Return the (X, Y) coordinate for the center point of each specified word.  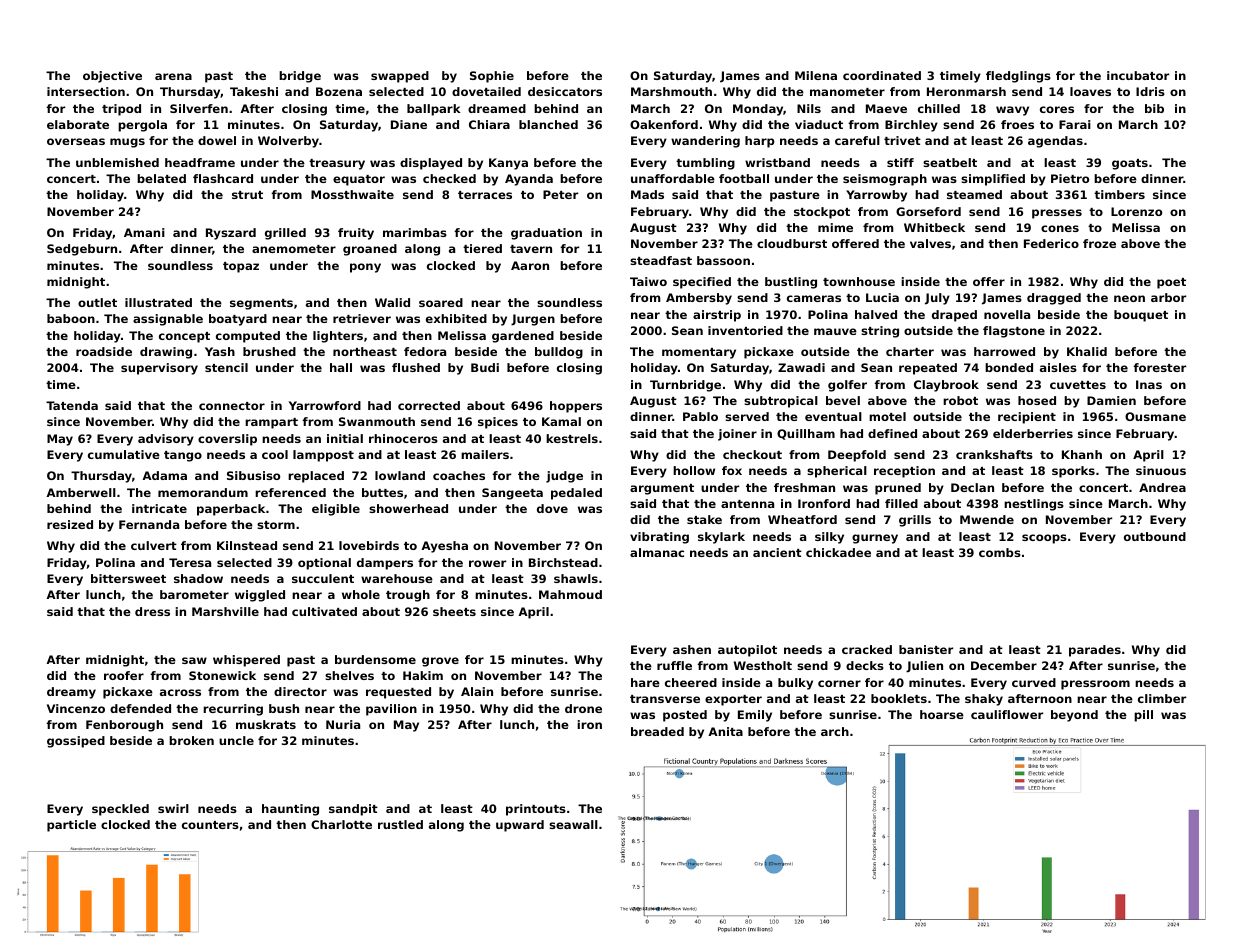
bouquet (1141, 316)
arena (173, 76)
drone (583, 708)
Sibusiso (253, 475)
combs (1000, 552)
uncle (236, 740)
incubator (1138, 75)
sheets (454, 611)
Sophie (492, 77)
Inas (1149, 384)
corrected (429, 405)
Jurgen (533, 320)
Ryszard (231, 234)
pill (1143, 716)
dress (152, 611)
